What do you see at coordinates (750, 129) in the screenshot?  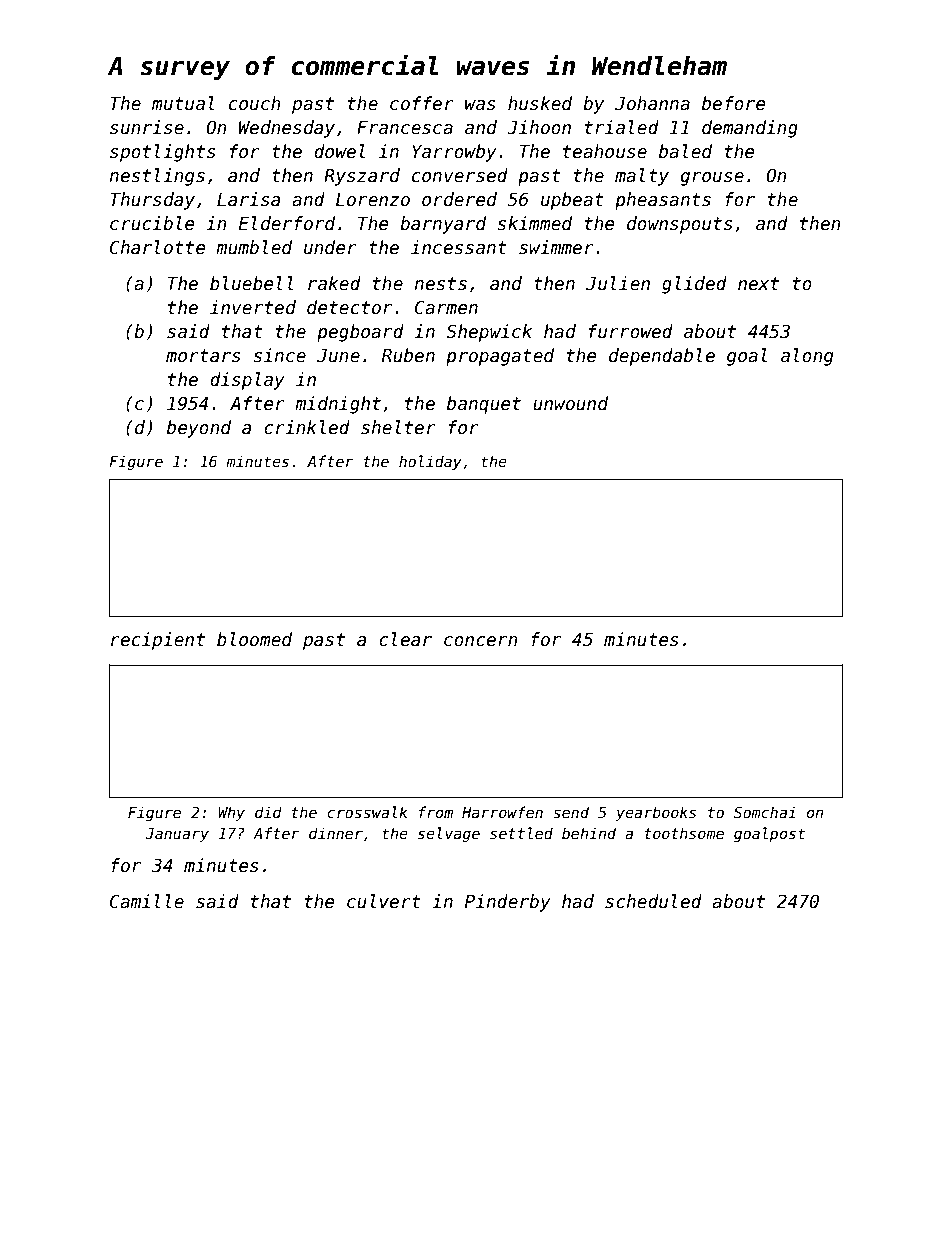 I see `demanding` at bounding box center [750, 129].
